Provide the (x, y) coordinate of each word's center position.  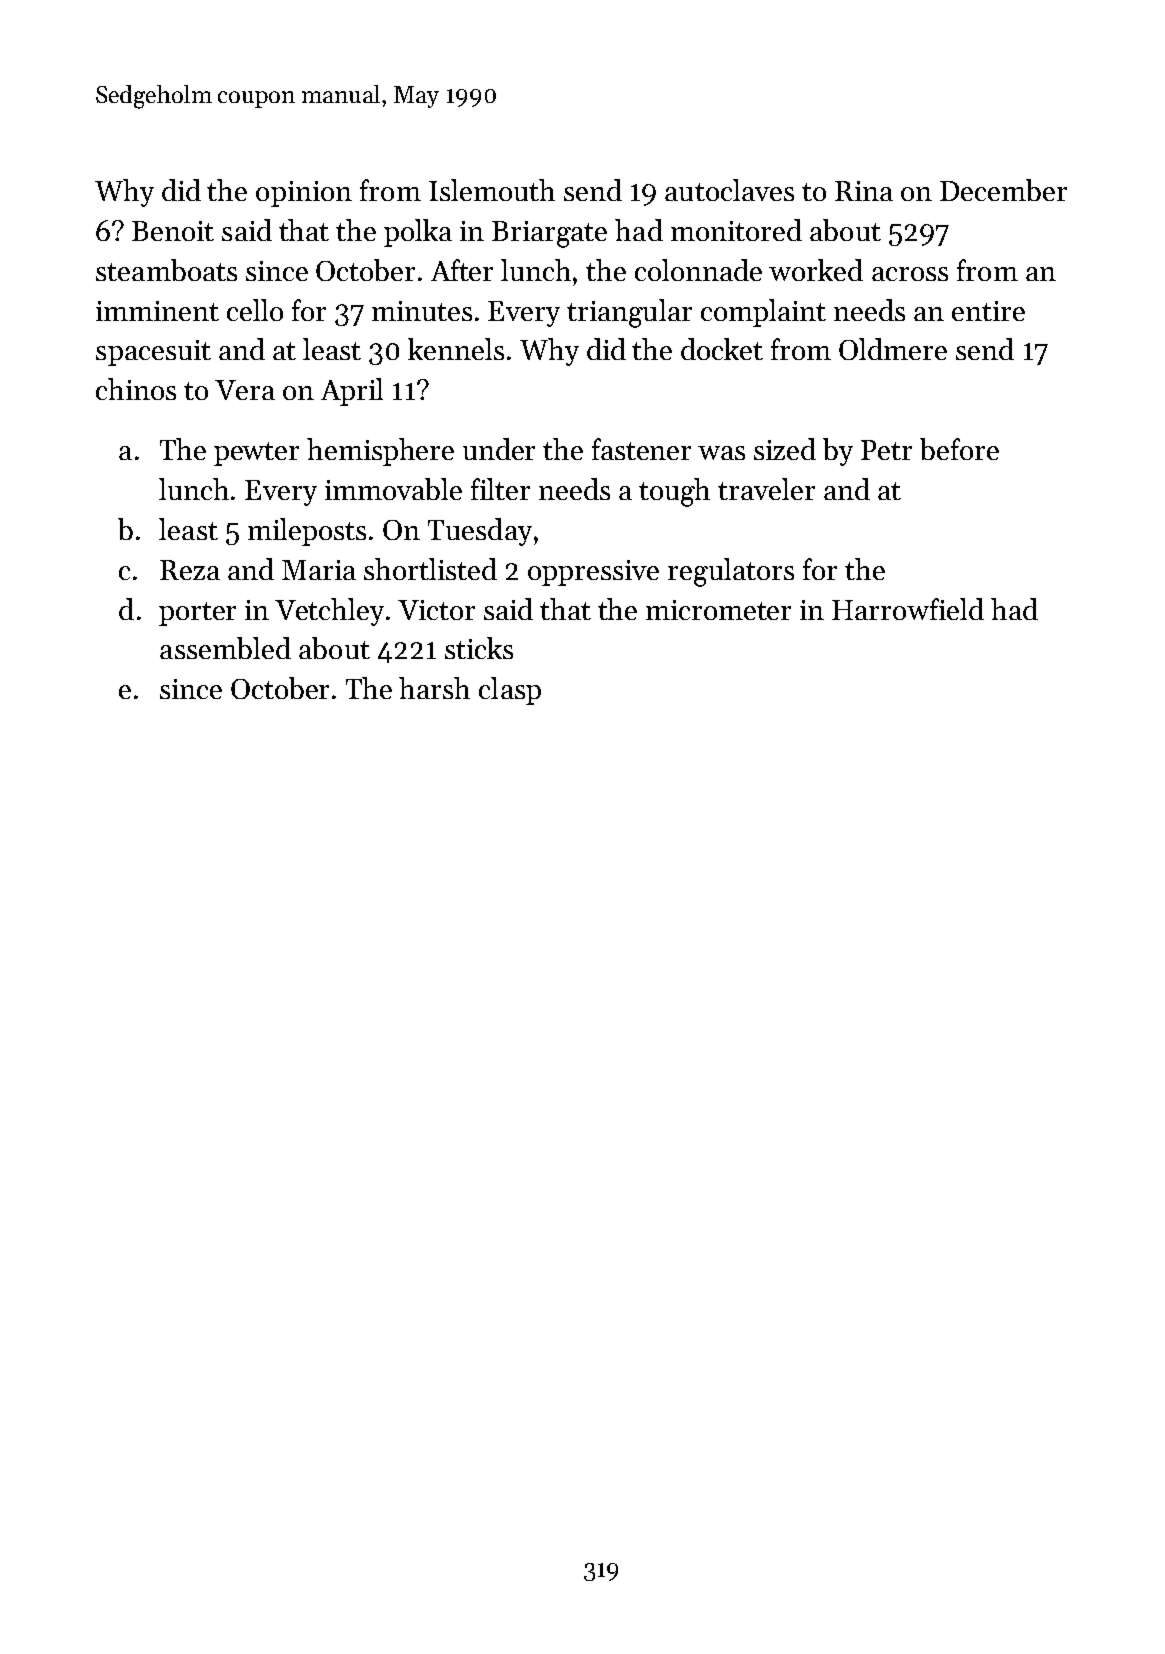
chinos (136, 389)
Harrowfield (908, 609)
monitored (736, 230)
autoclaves (729, 190)
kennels (456, 349)
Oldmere (893, 349)
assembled (225, 648)
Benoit (173, 231)
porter (197, 614)
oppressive (593, 573)
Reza (190, 570)
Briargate (549, 234)
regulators (731, 572)
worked (816, 270)
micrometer (718, 610)
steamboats (166, 270)
